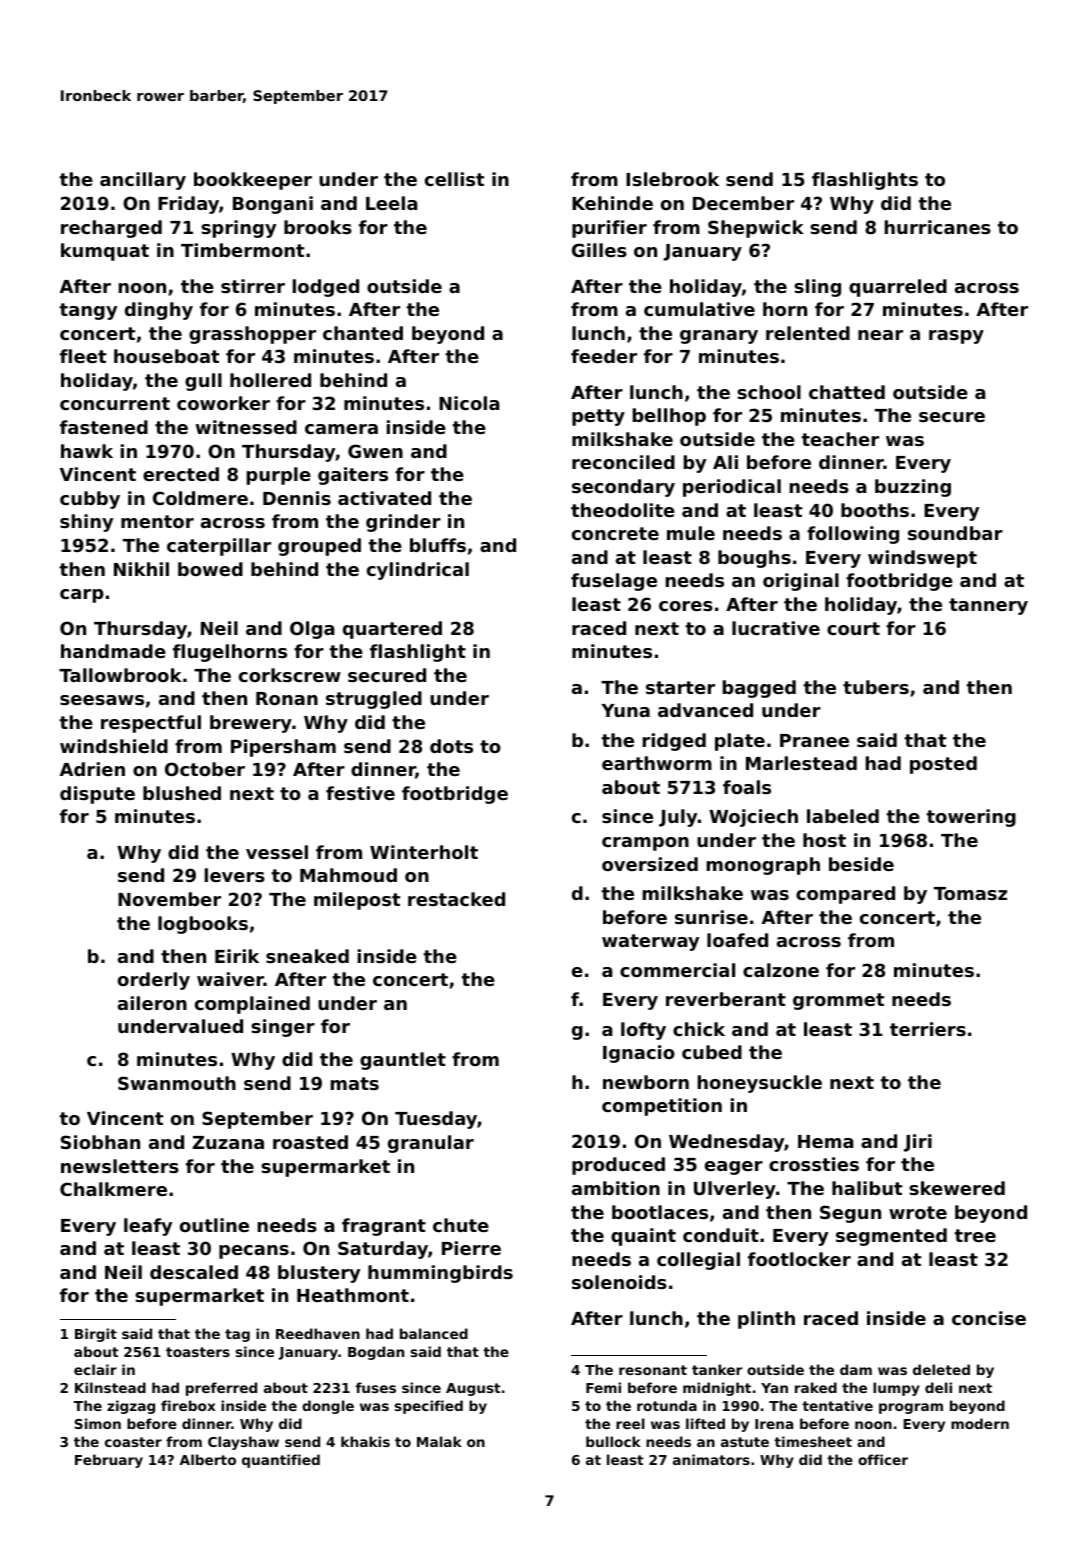 This screenshot has height=1547, width=1089. I want to click on bookkeeper, so click(253, 181).
